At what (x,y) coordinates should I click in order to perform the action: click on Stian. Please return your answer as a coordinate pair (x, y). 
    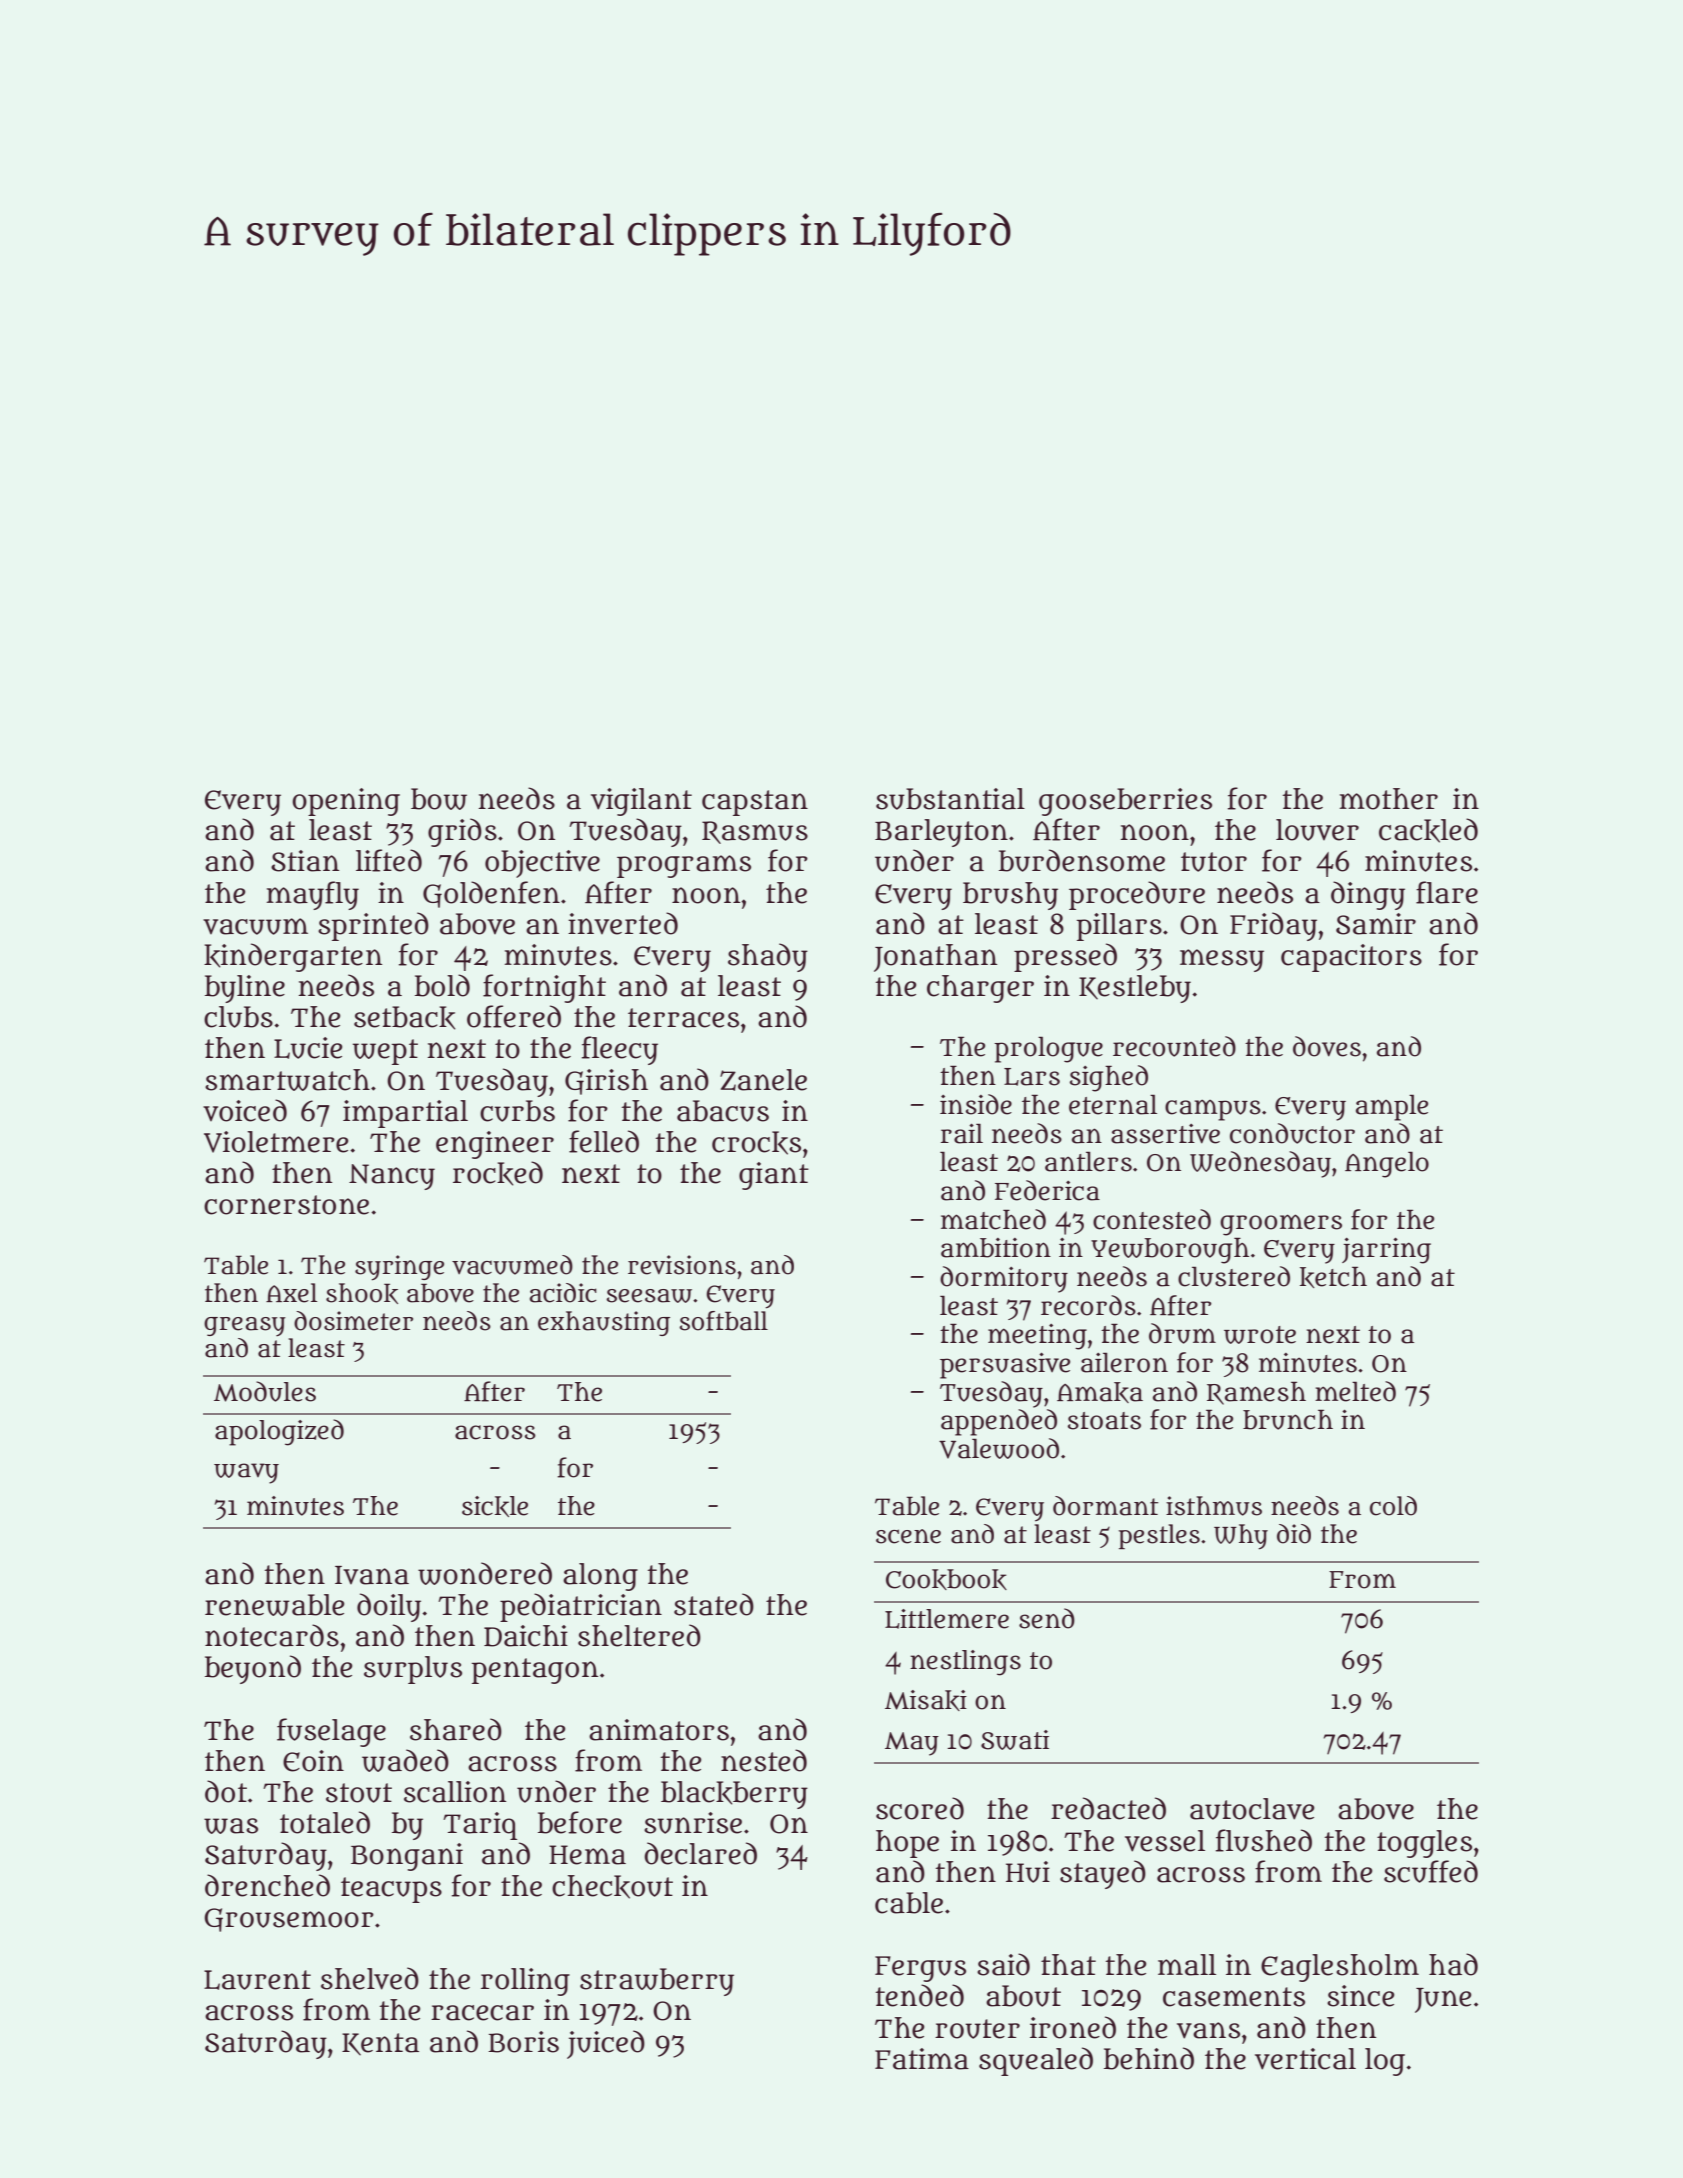
    Looking at the image, I should click on (305, 861).
